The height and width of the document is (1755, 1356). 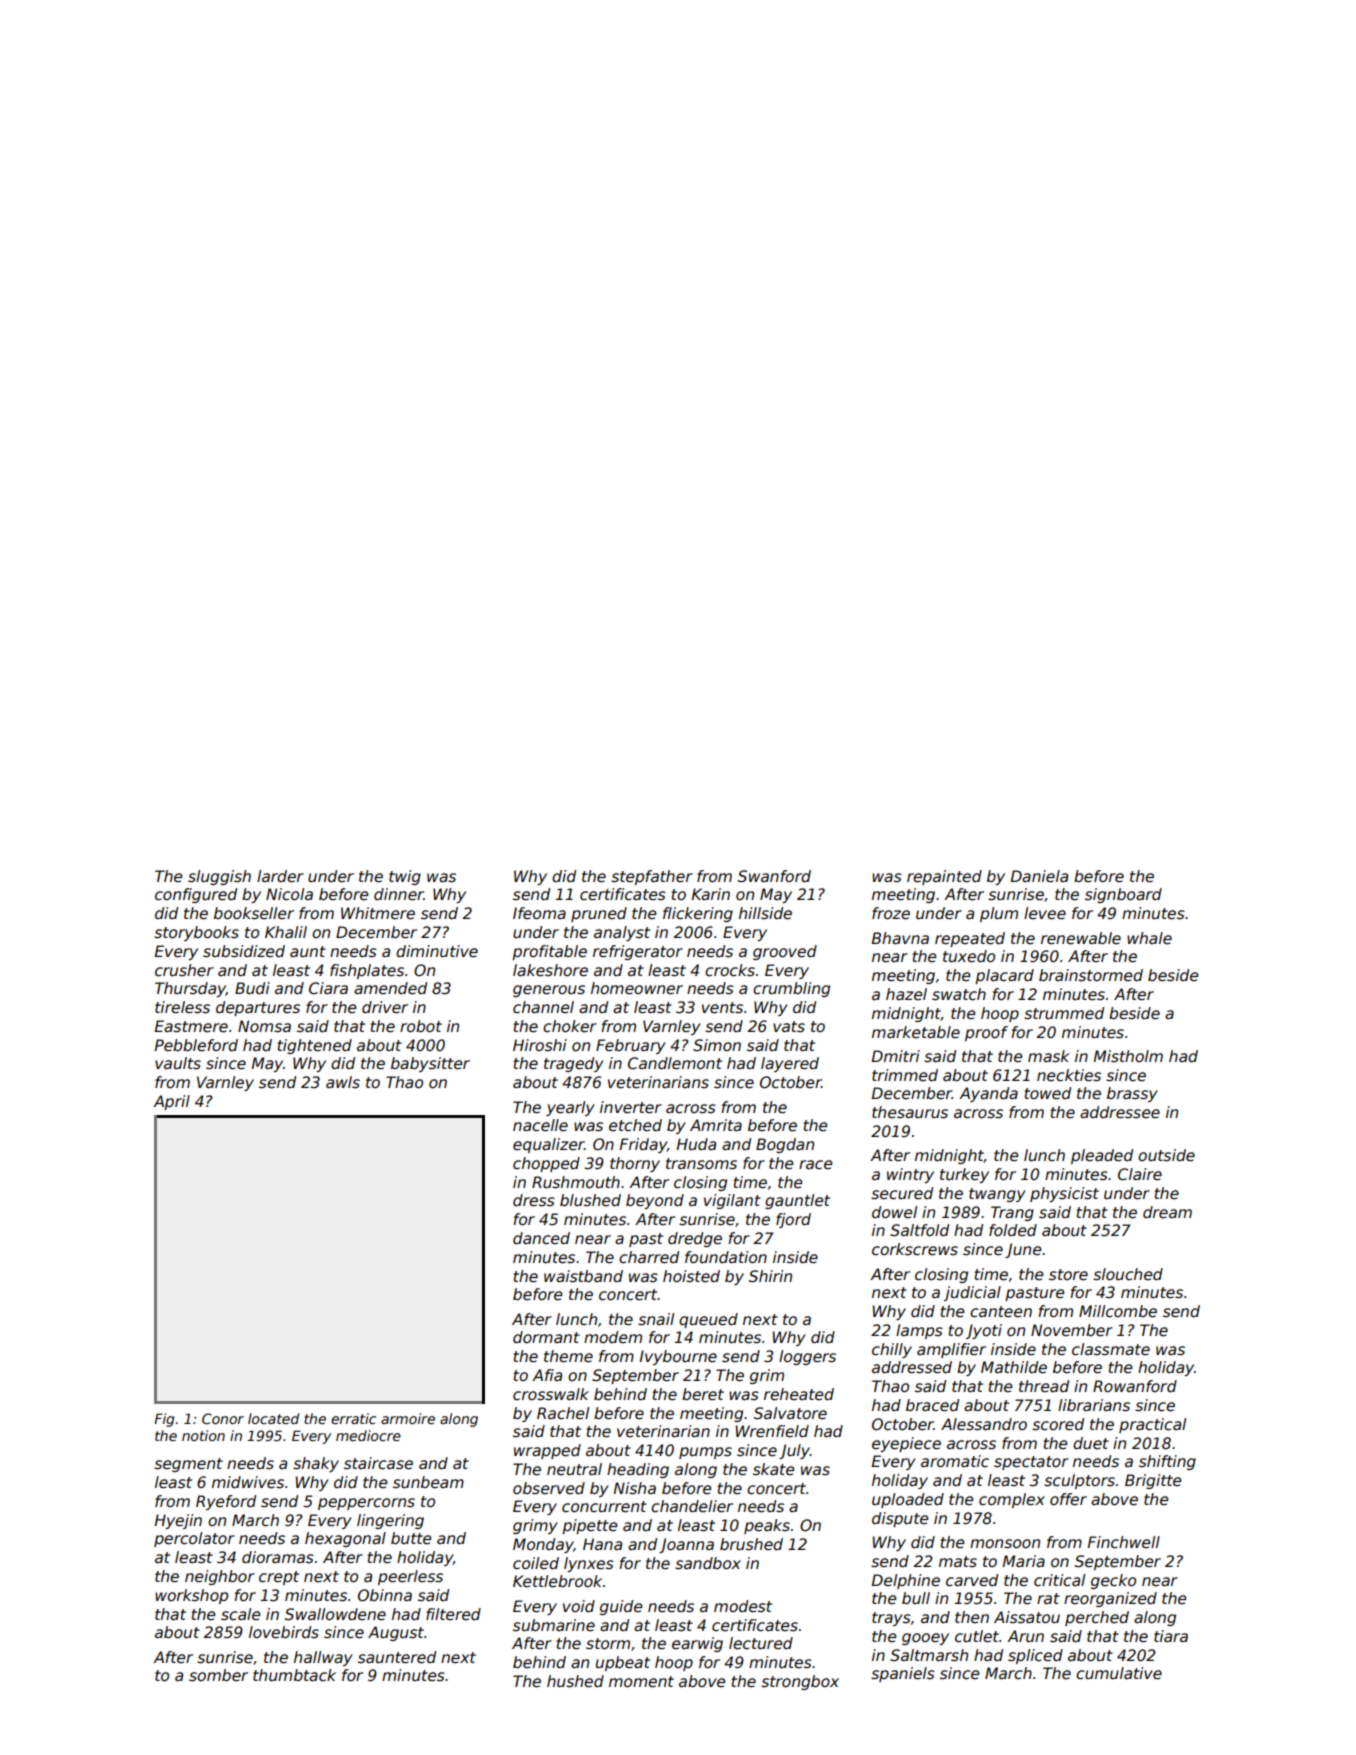 I want to click on twig, so click(x=405, y=877).
